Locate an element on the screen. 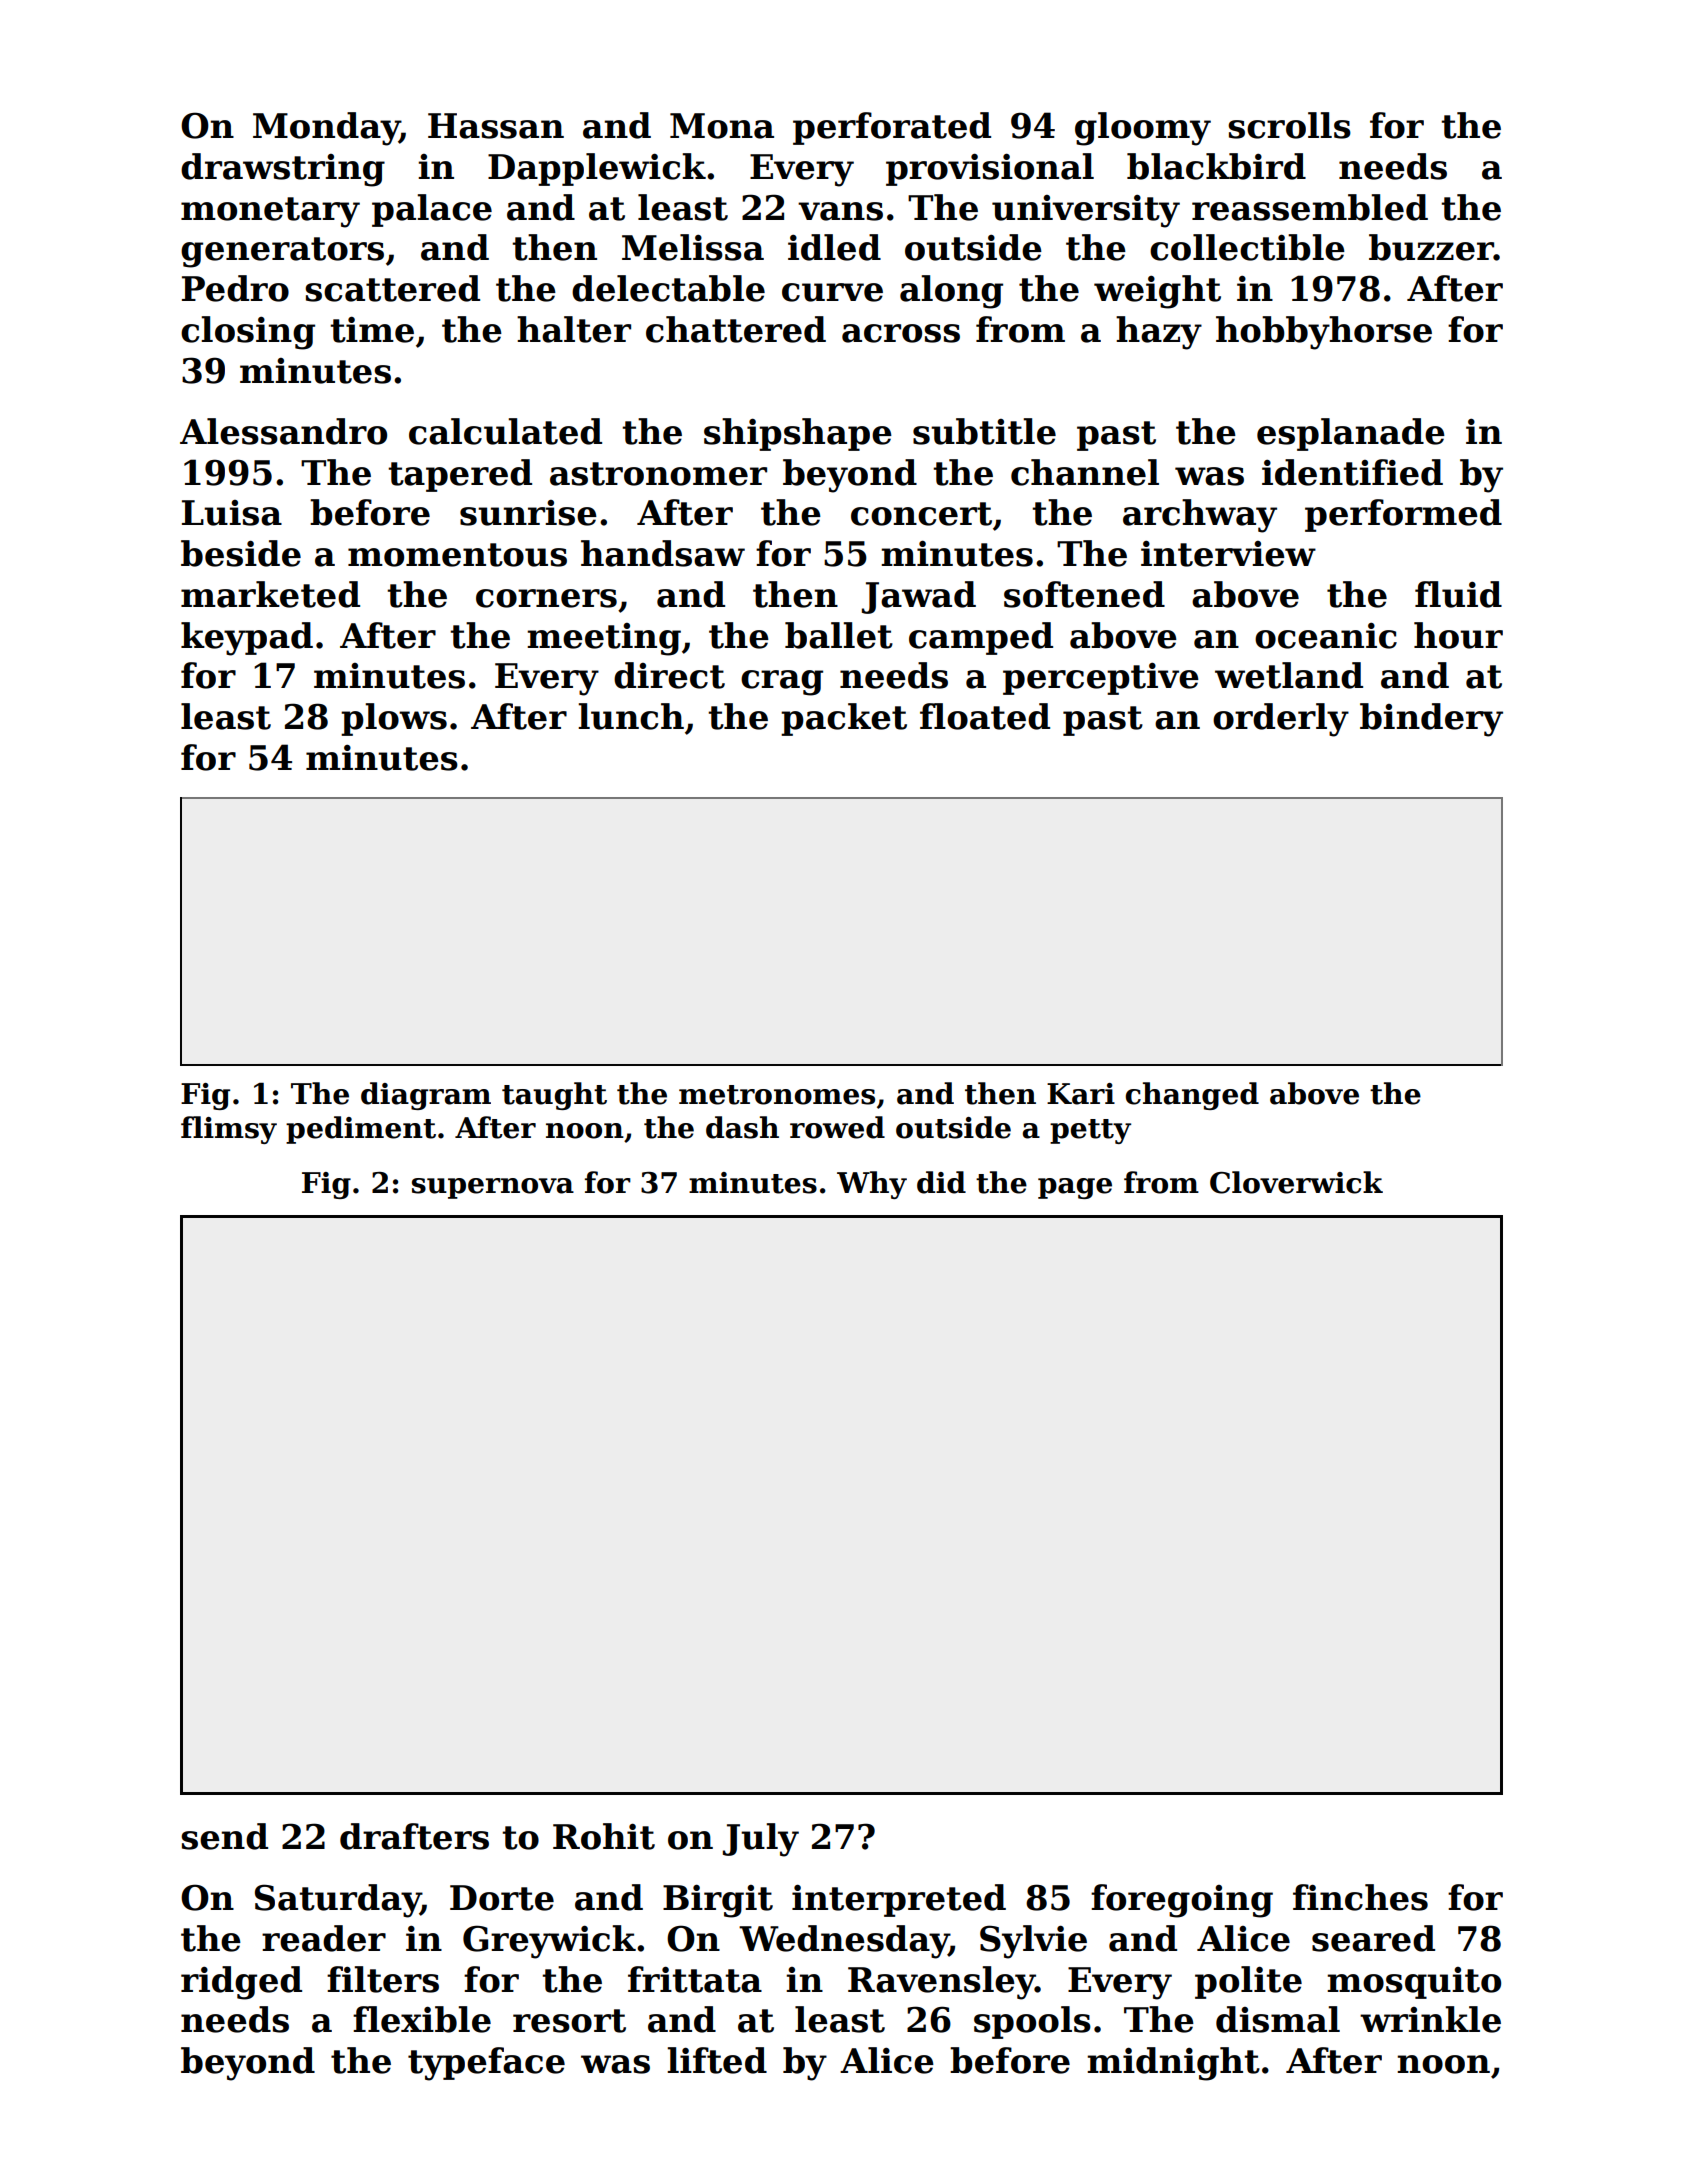  hour is located at coordinates (1458, 635).
